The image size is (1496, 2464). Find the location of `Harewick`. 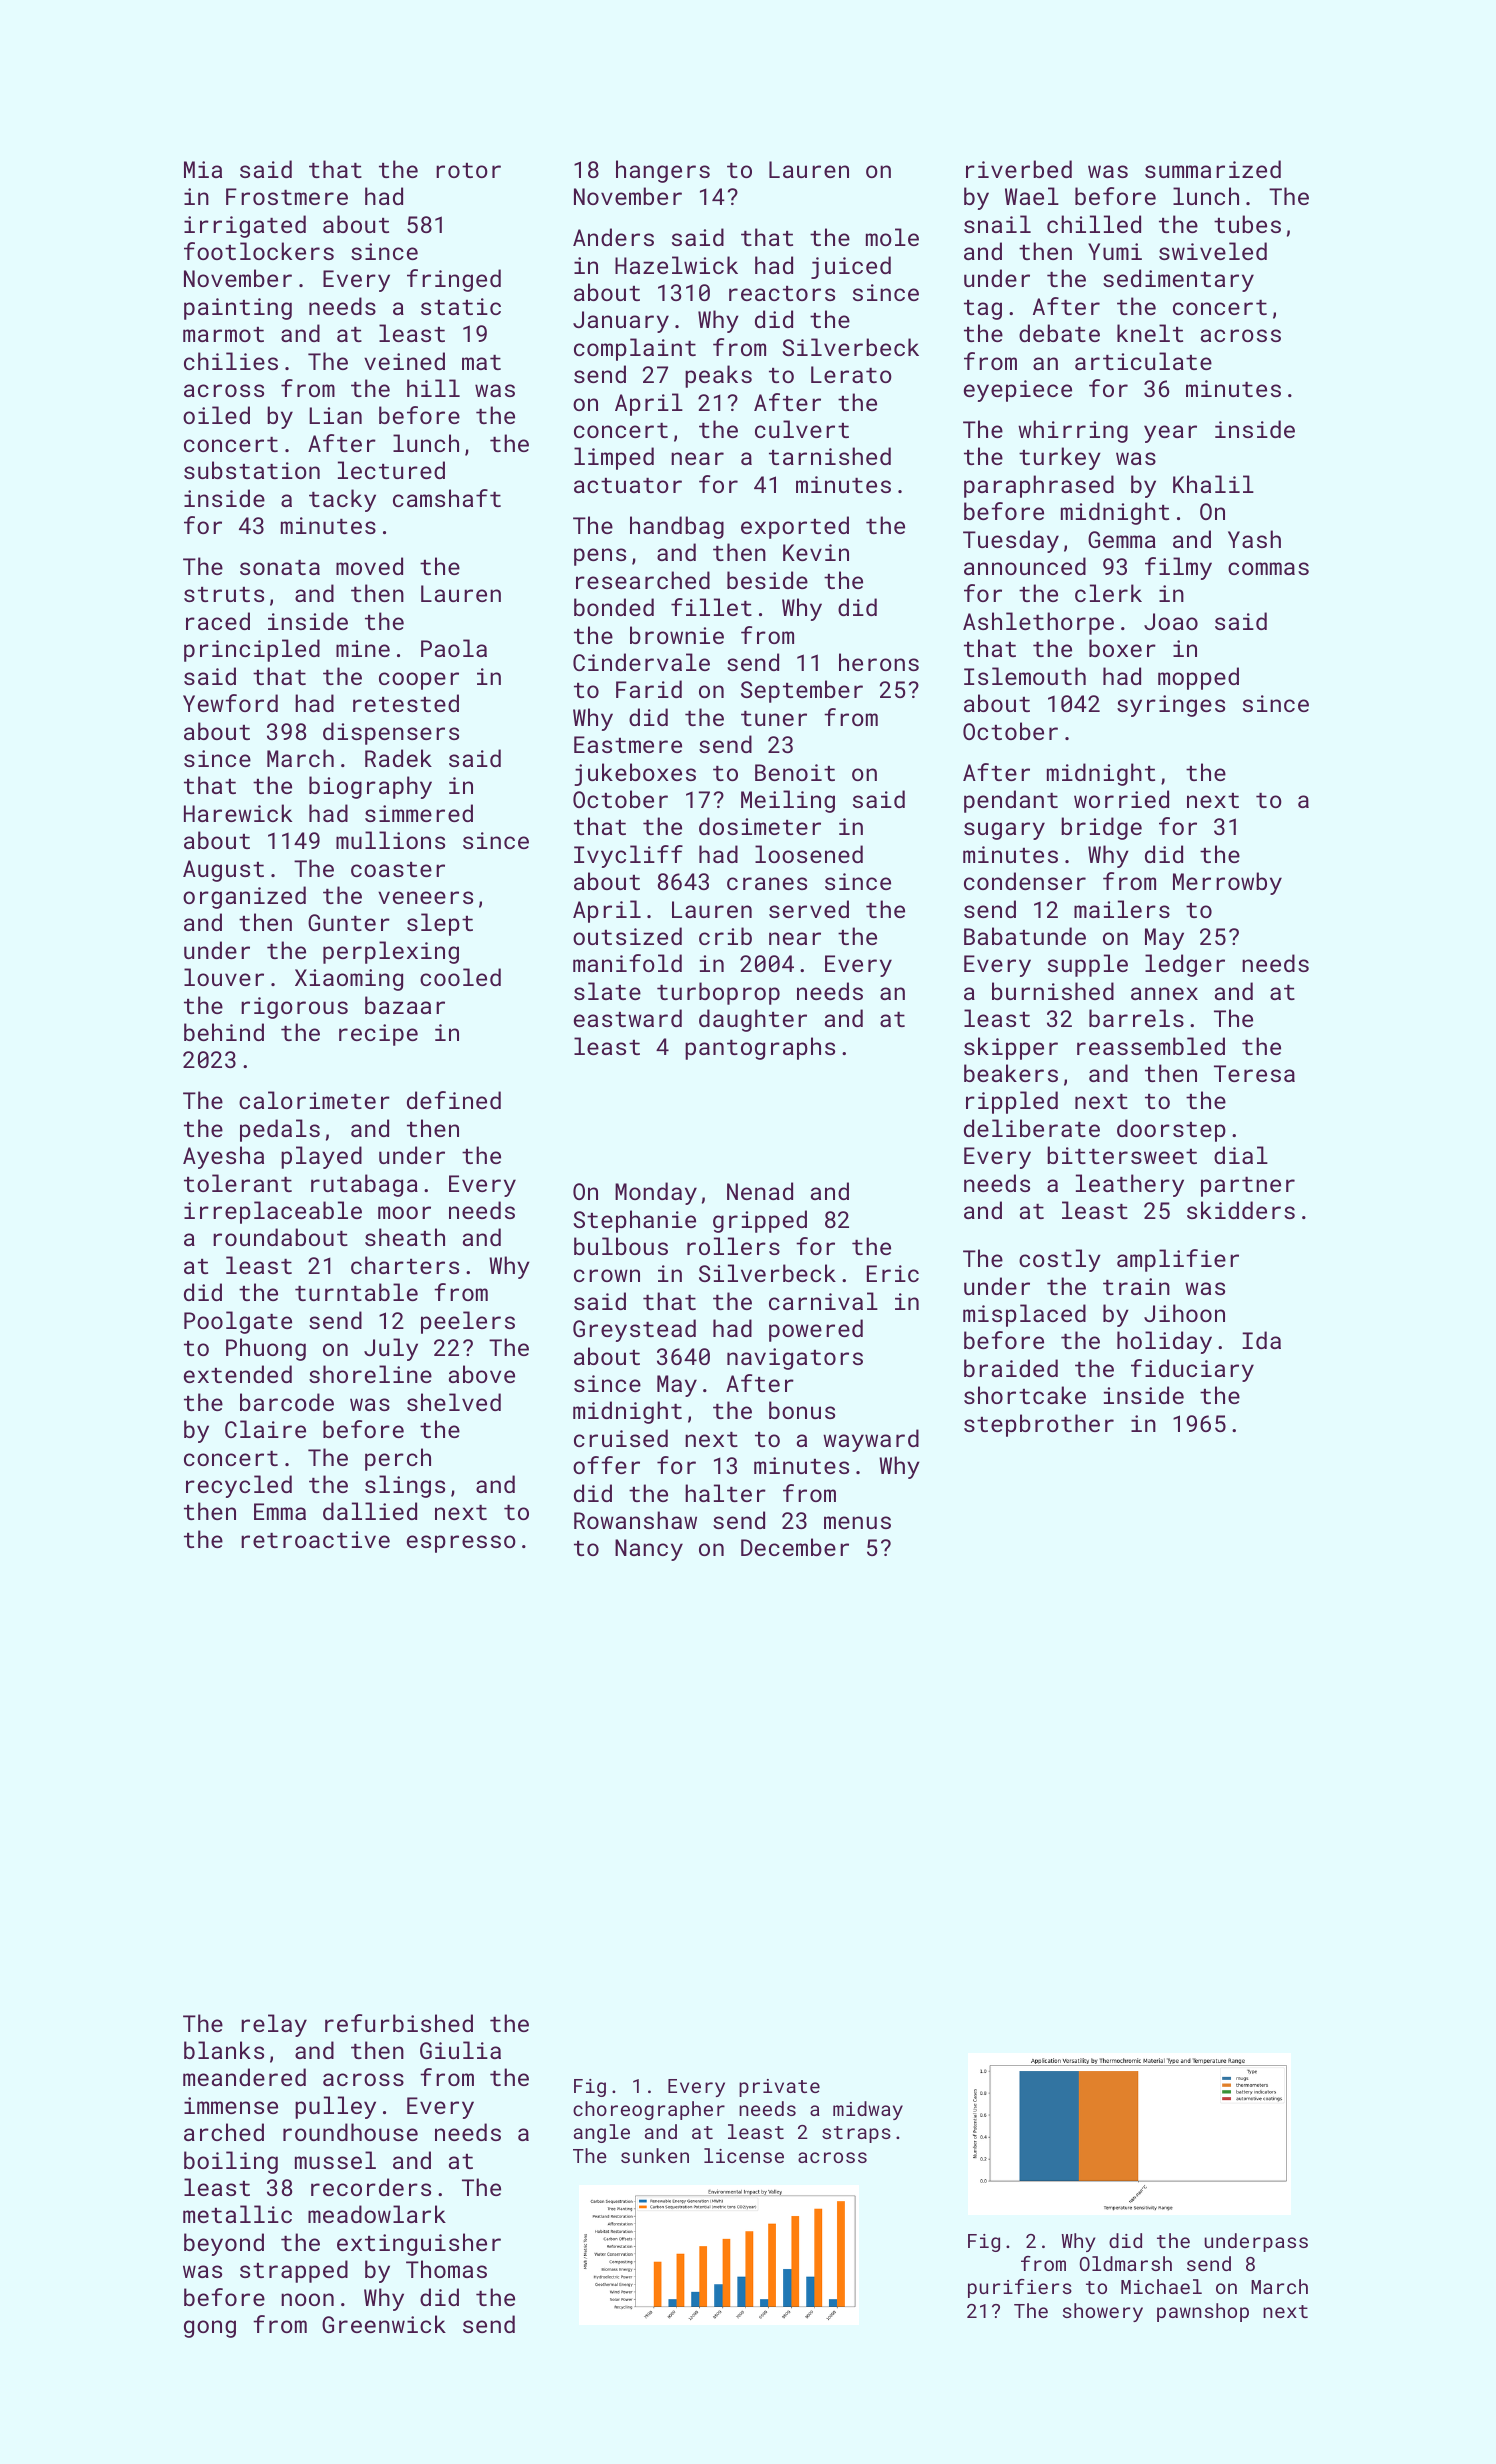

Harewick is located at coordinates (238, 813).
